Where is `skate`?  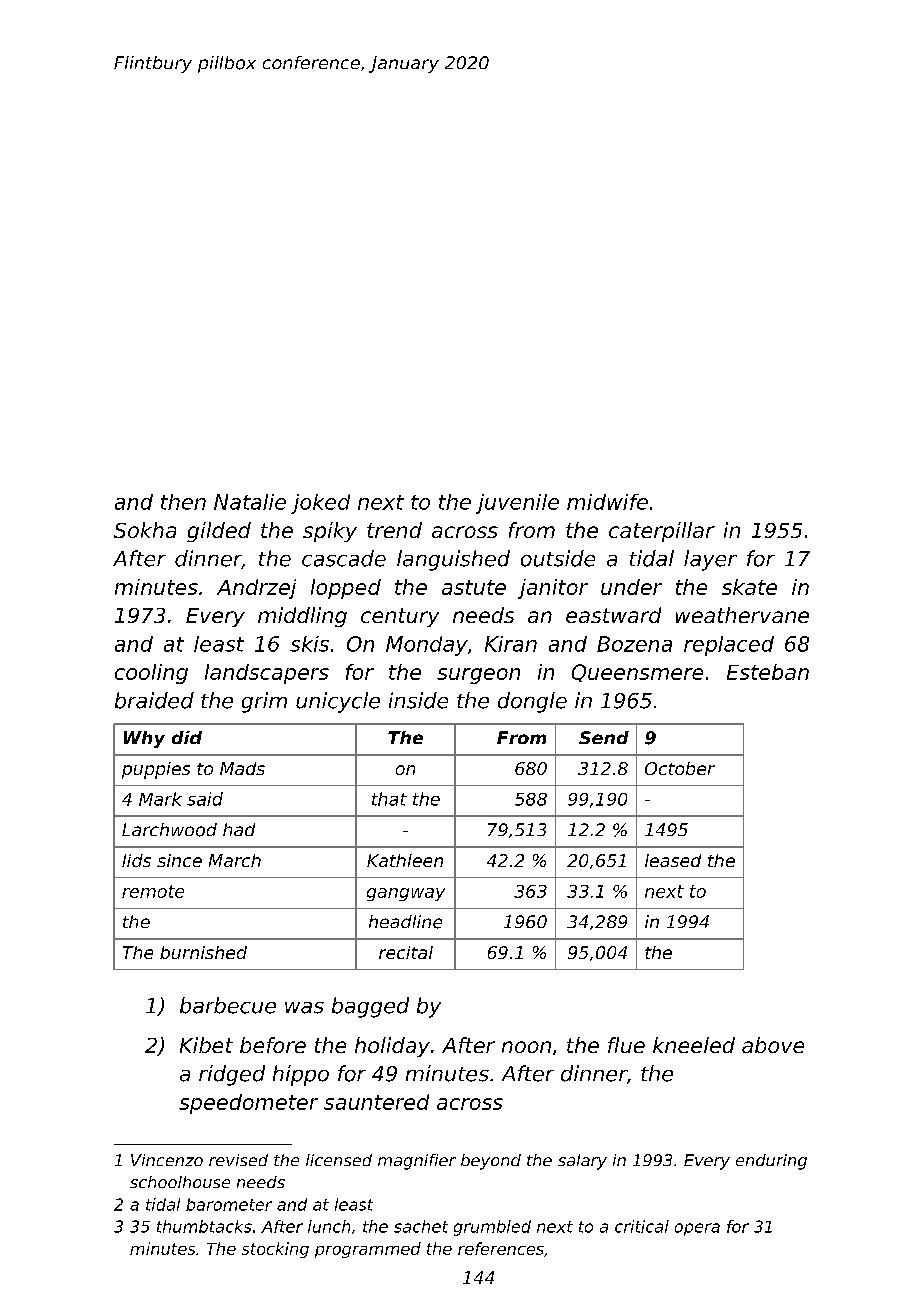
skate is located at coordinates (749, 587).
